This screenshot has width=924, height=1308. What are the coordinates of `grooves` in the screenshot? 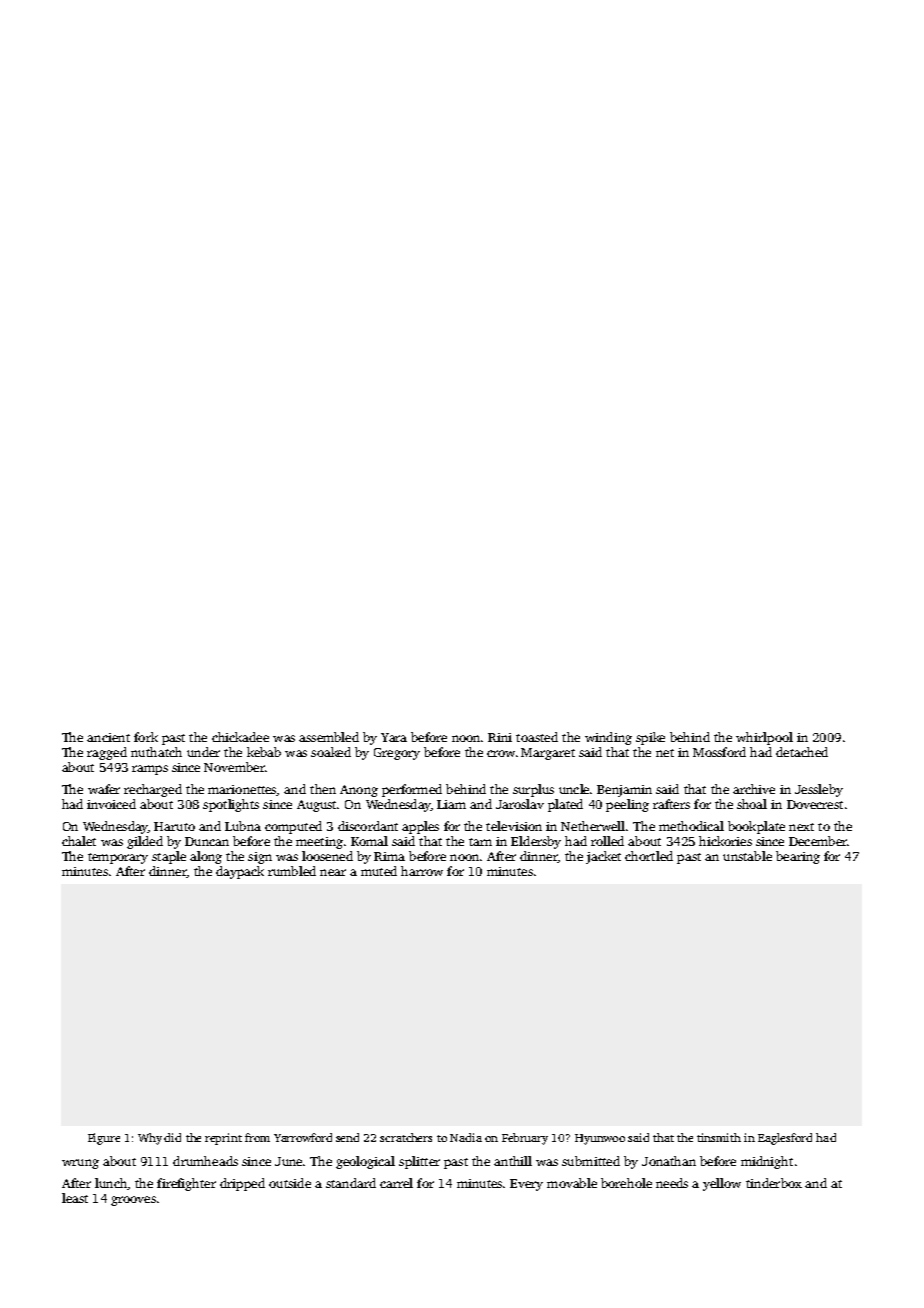 It's located at (133, 1201).
